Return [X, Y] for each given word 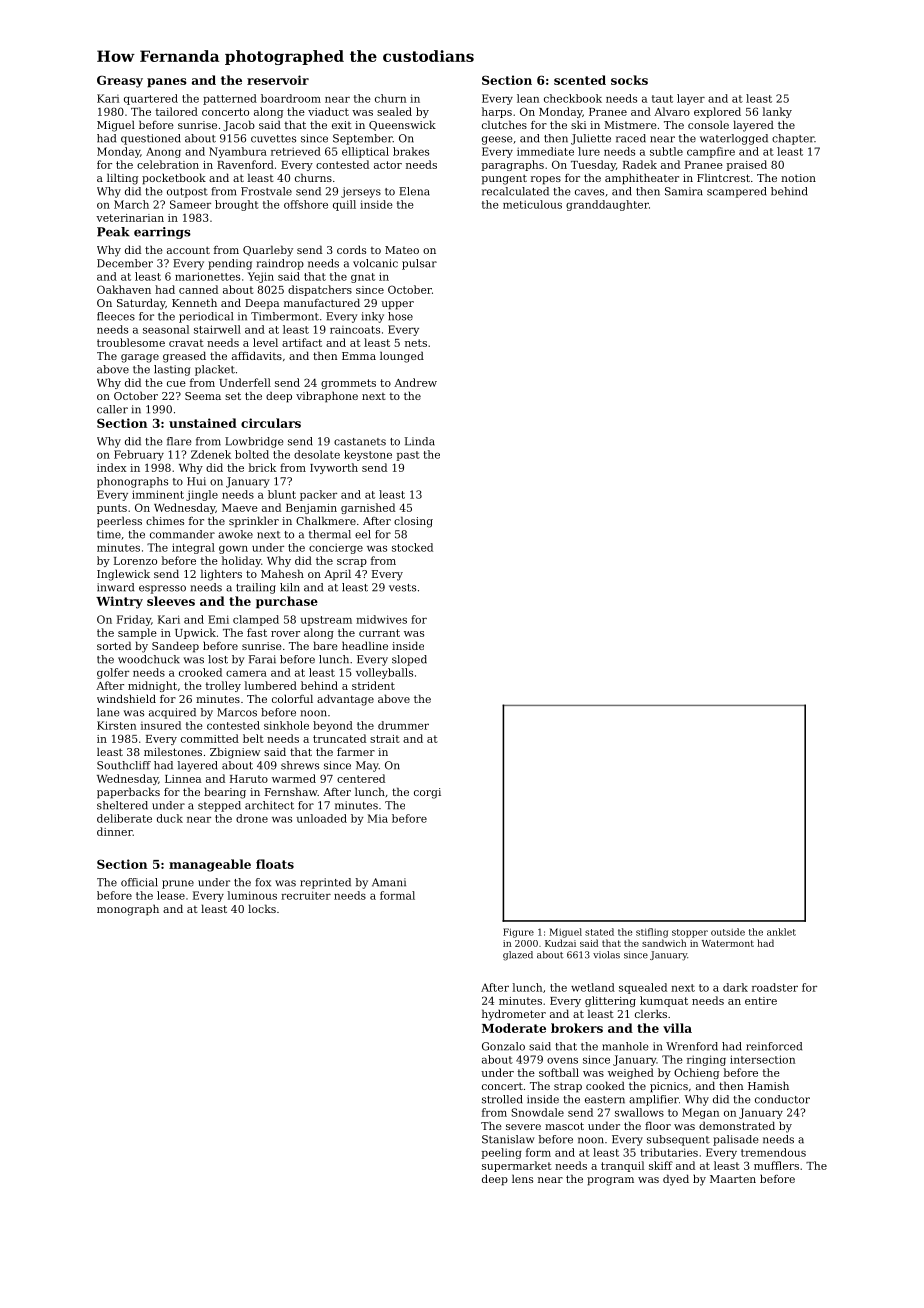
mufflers [776, 1165]
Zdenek [211, 454]
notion [798, 178]
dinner [115, 831]
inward [115, 587]
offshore [306, 204]
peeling [501, 1153]
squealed [643, 988]
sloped [409, 660]
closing [413, 522]
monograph [128, 910]
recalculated [515, 191]
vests [402, 588]
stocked [412, 547]
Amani [389, 882]
